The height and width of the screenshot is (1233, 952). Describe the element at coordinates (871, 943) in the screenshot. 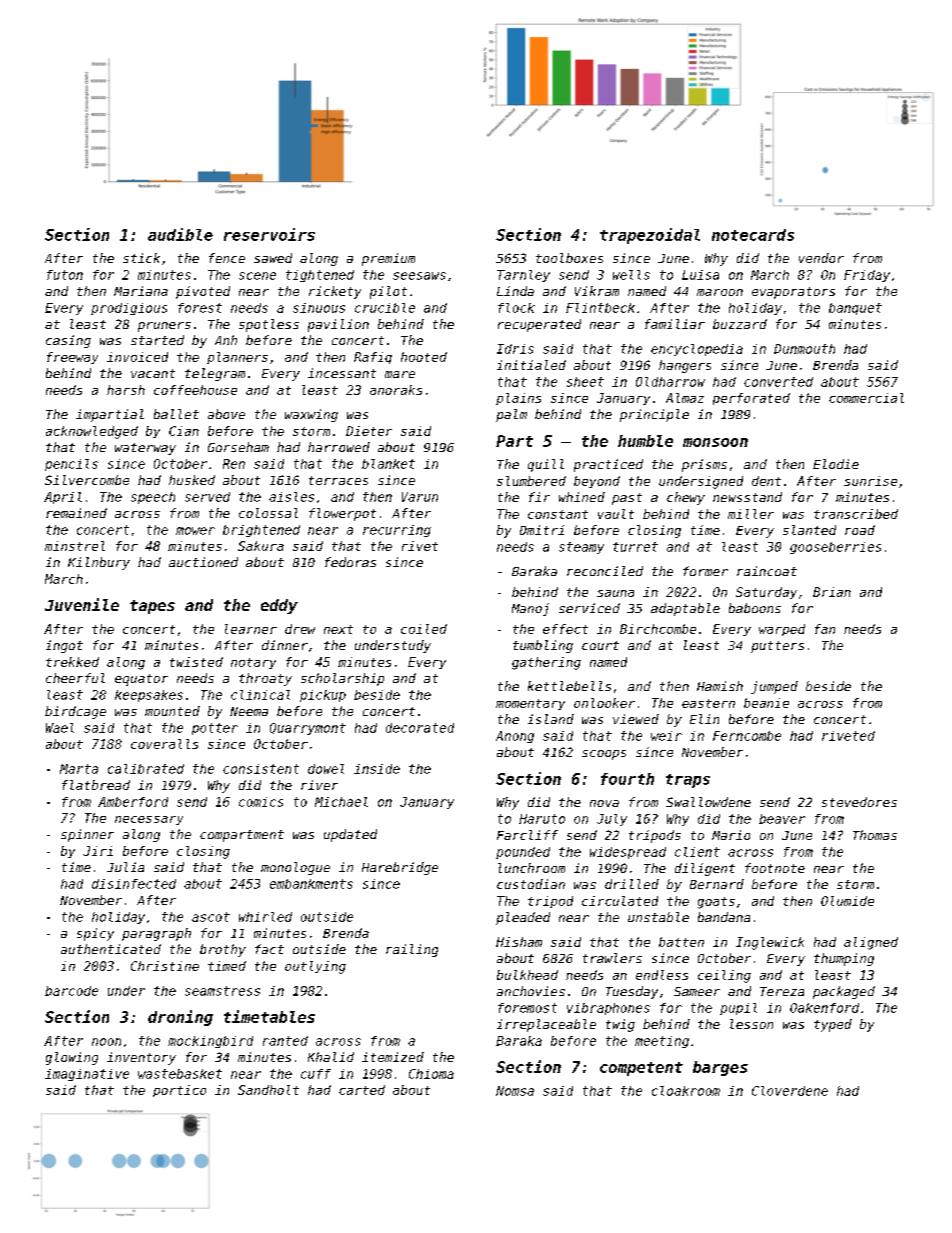

I see `aligned` at that location.
